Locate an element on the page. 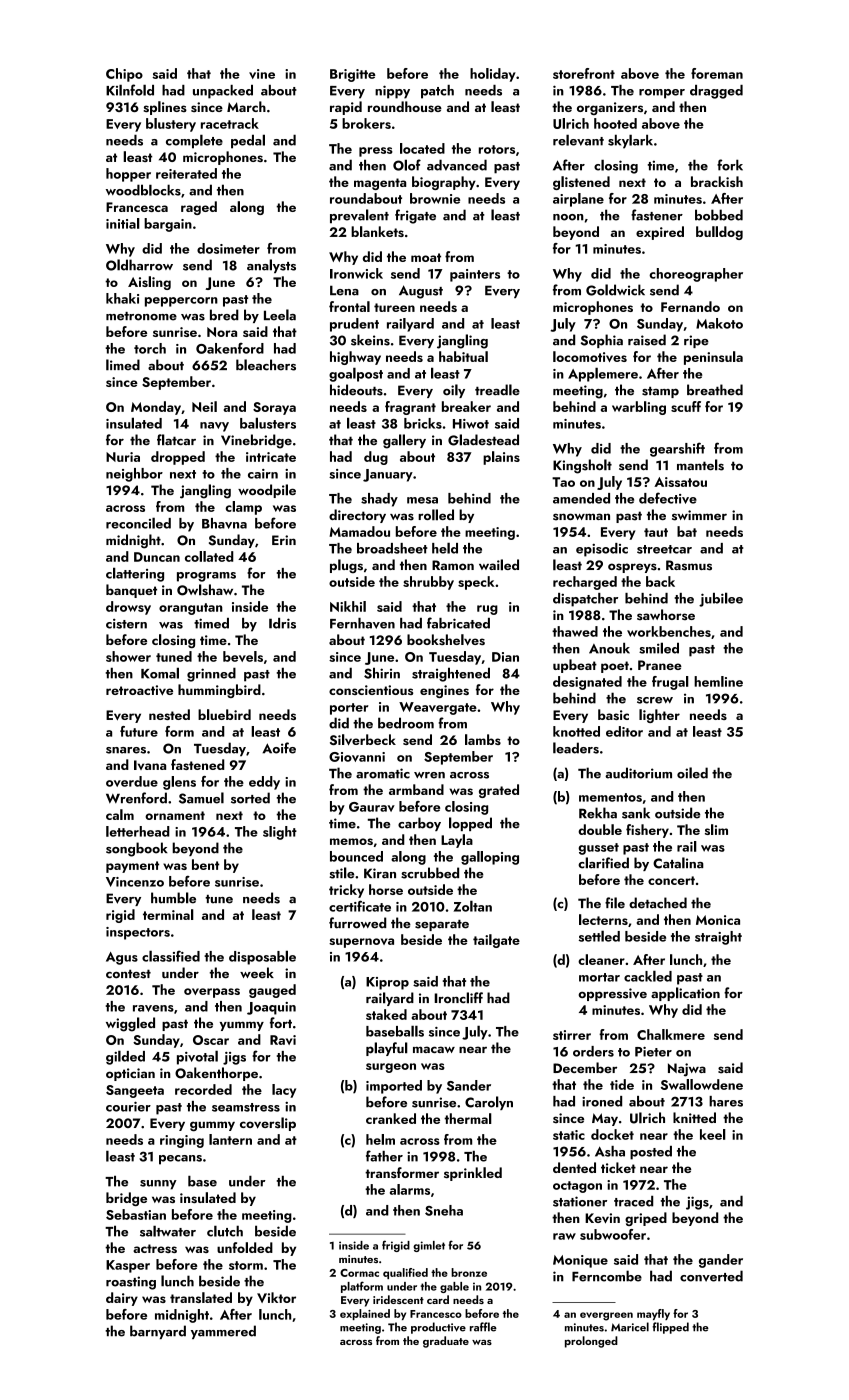 The image size is (849, 1400). supernova is located at coordinates (361, 943).
